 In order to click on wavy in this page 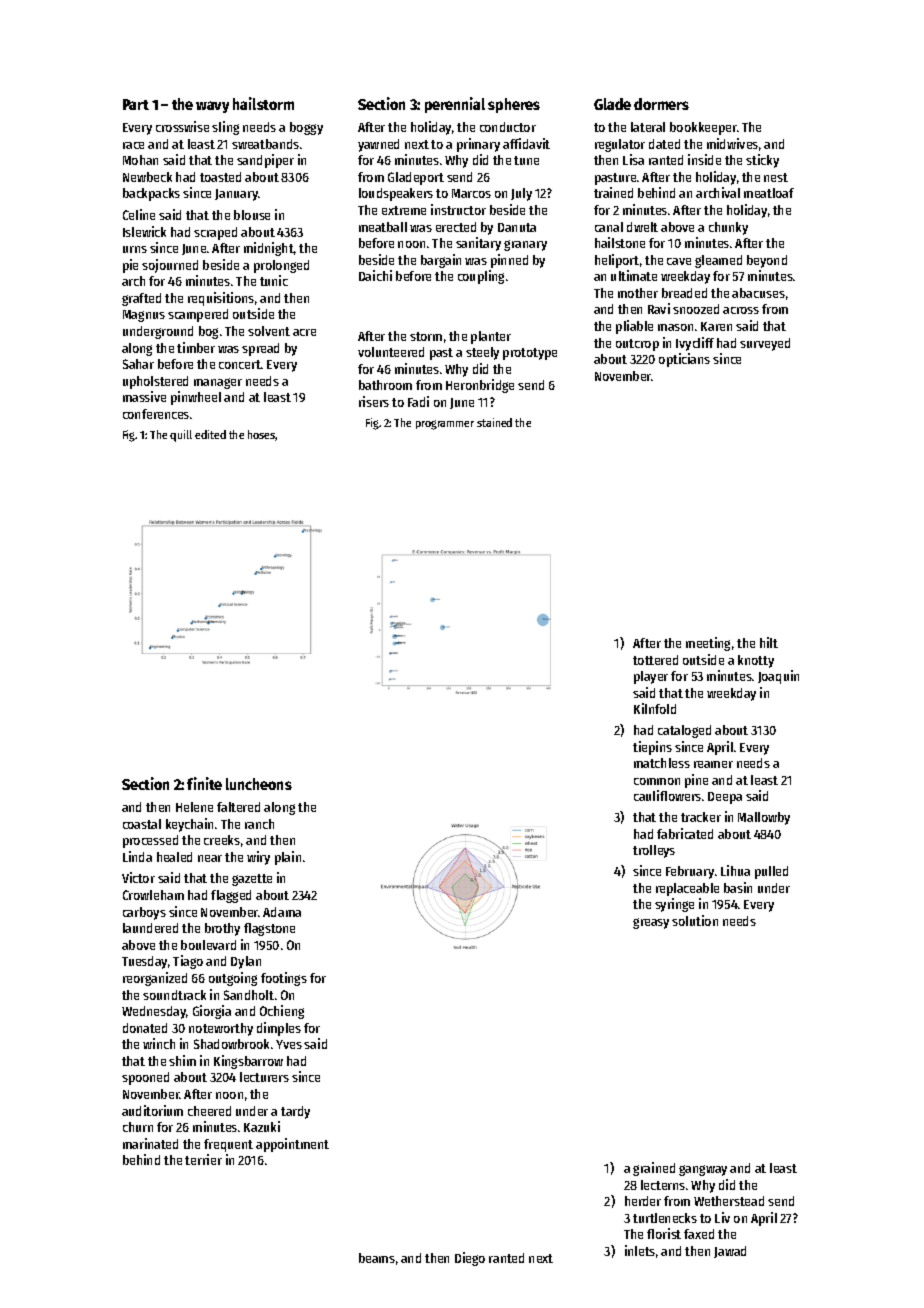, I will do `click(212, 107)`.
